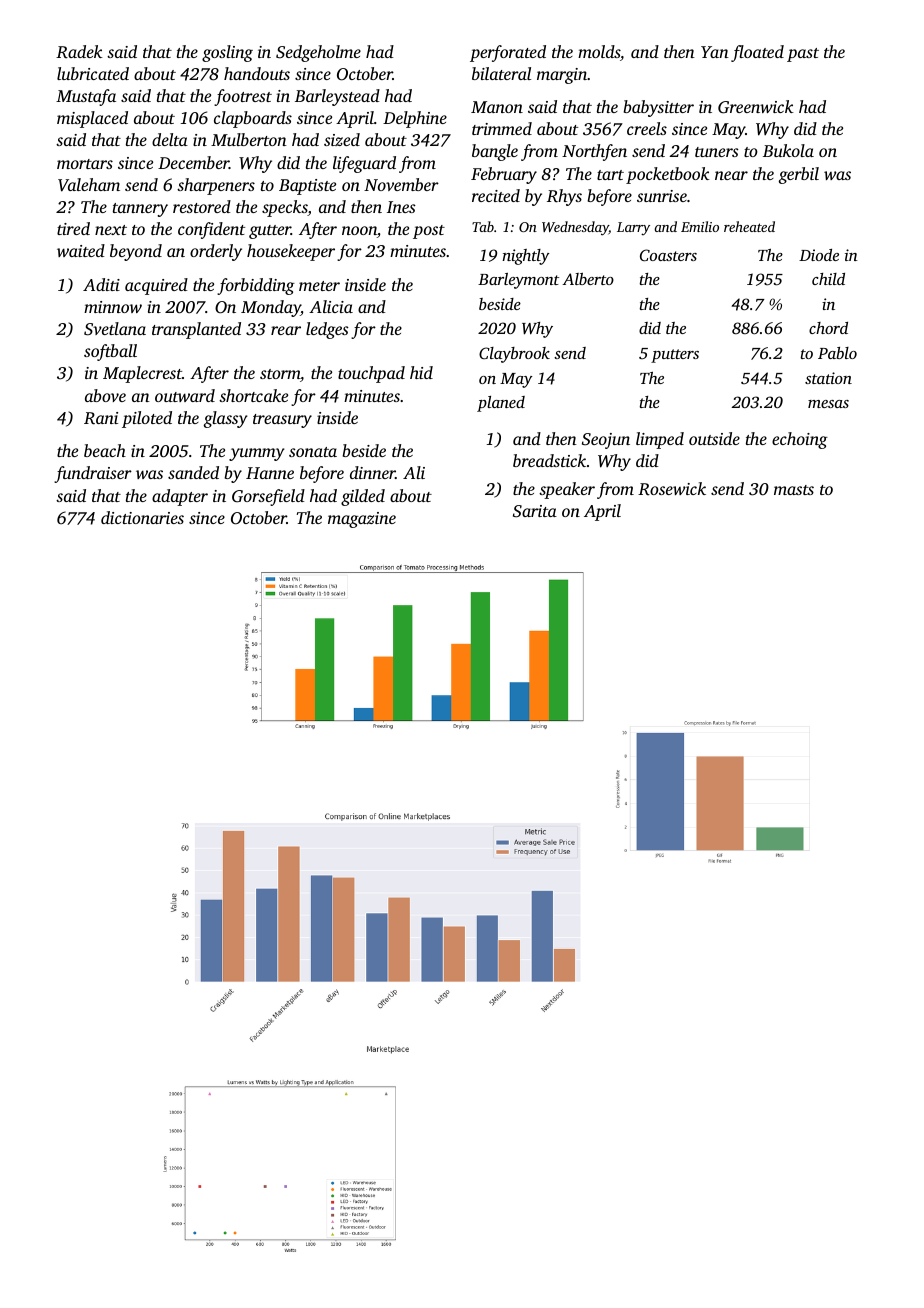 This screenshot has width=924, height=1308. I want to click on Sarita, so click(535, 511).
